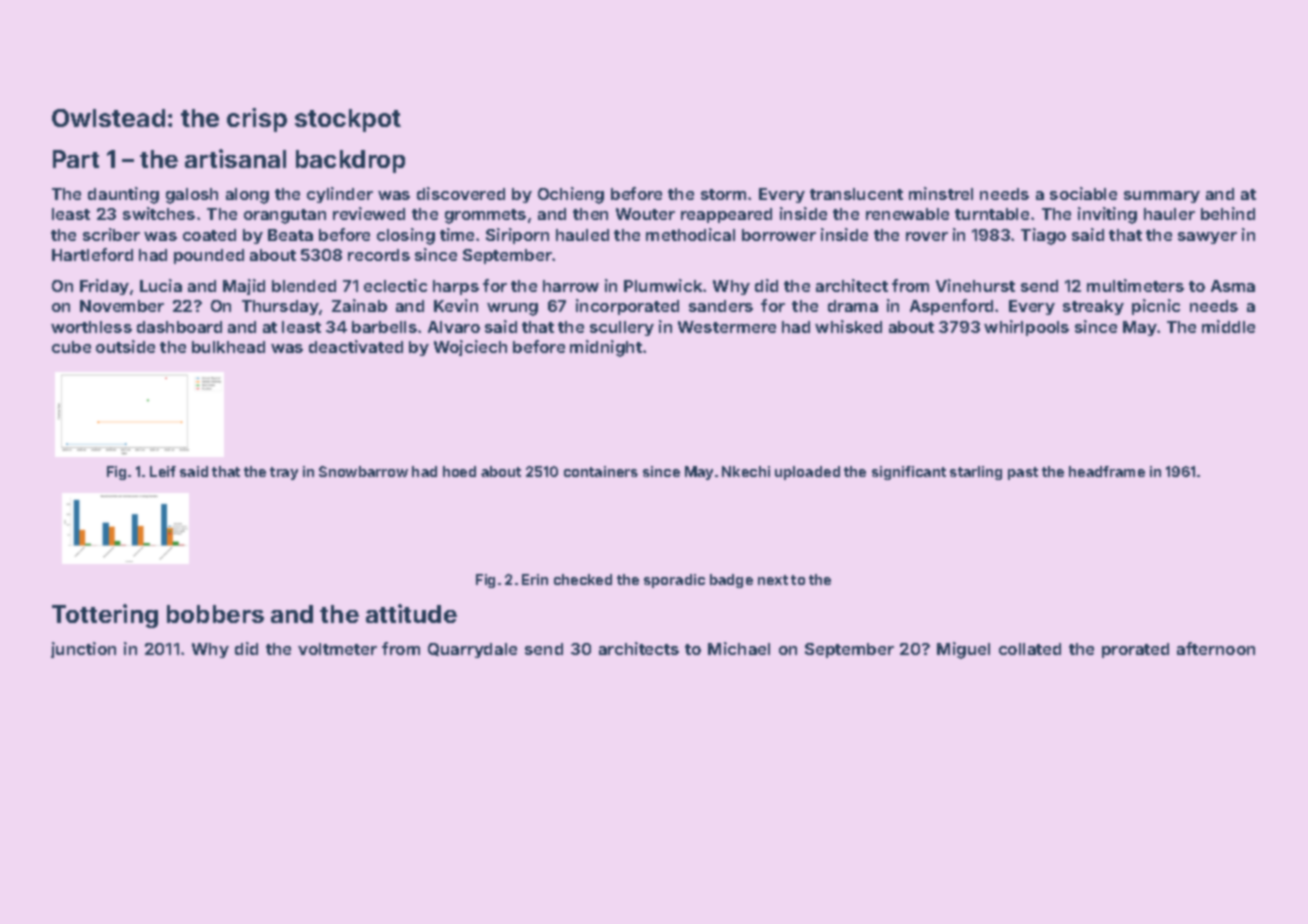 This screenshot has width=1308, height=924. What do you see at coordinates (1083, 193) in the screenshot?
I see `sociable` at bounding box center [1083, 193].
